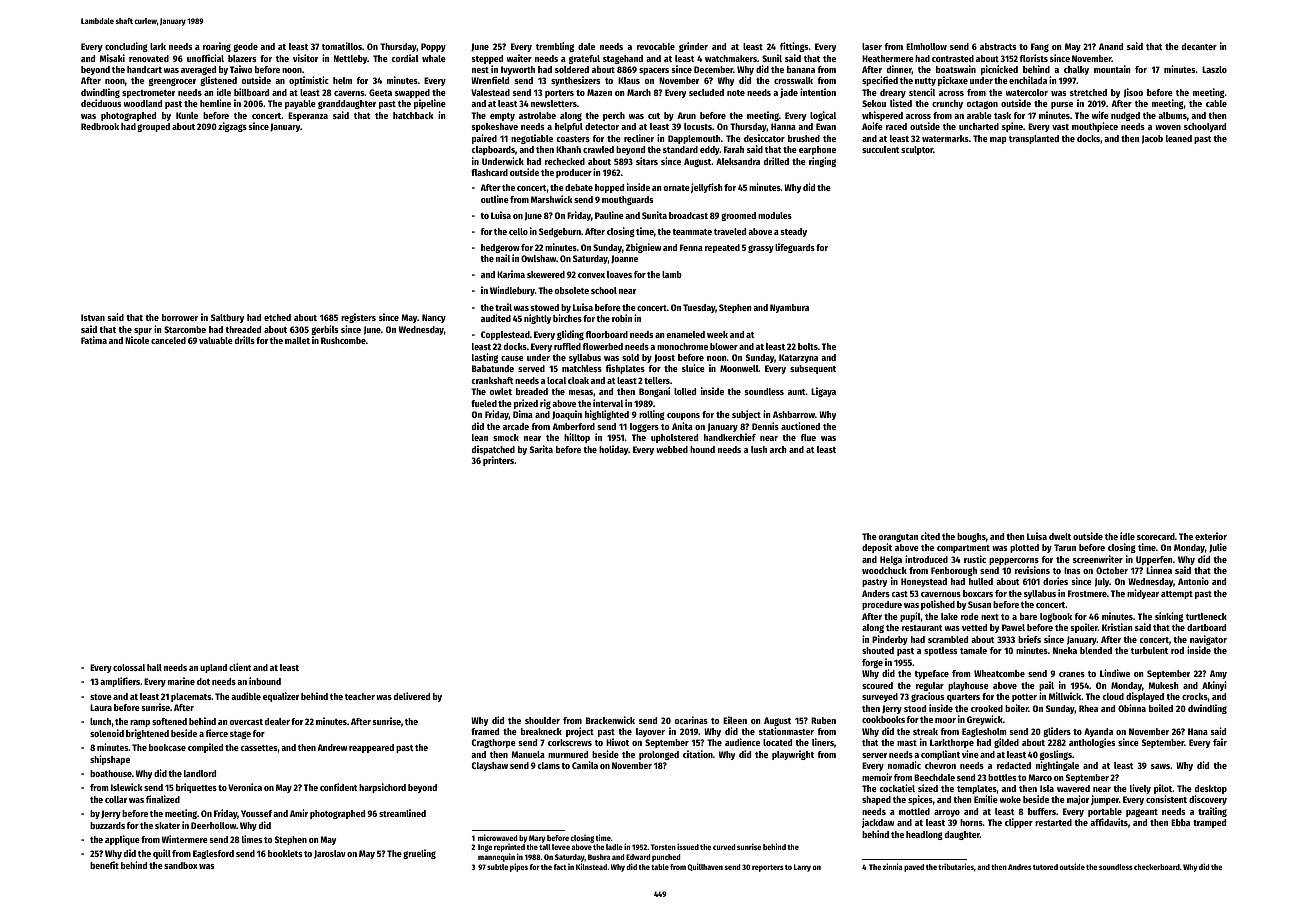 Image resolution: width=1308 pixels, height=924 pixels. What do you see at coordinates (1208, 640) in the page?
I see `navigator` at bounding box center [1208, 640].
